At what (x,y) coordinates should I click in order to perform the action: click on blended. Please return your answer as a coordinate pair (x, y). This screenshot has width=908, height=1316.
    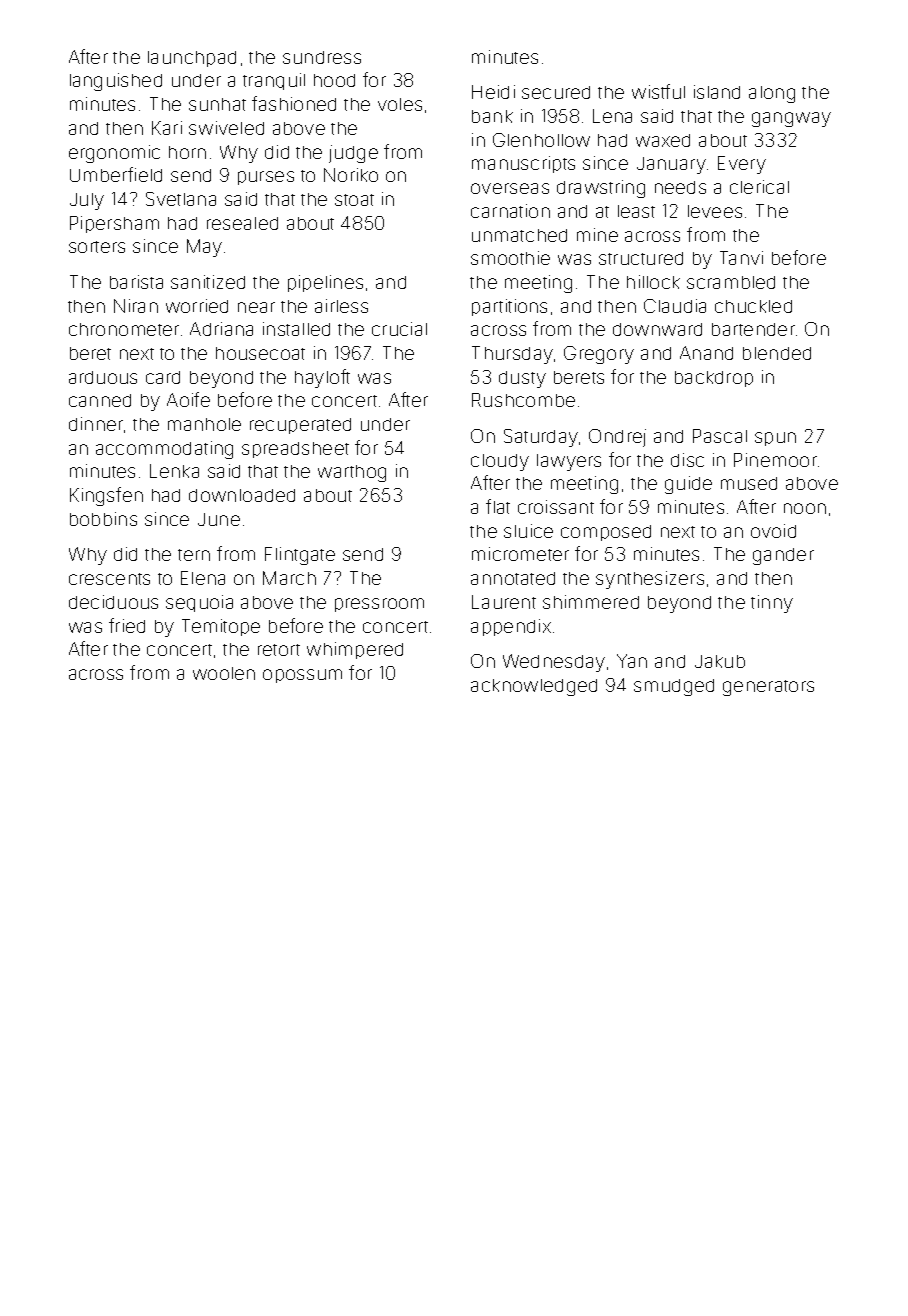
    Looking at the image, I should click on (777, 353).
